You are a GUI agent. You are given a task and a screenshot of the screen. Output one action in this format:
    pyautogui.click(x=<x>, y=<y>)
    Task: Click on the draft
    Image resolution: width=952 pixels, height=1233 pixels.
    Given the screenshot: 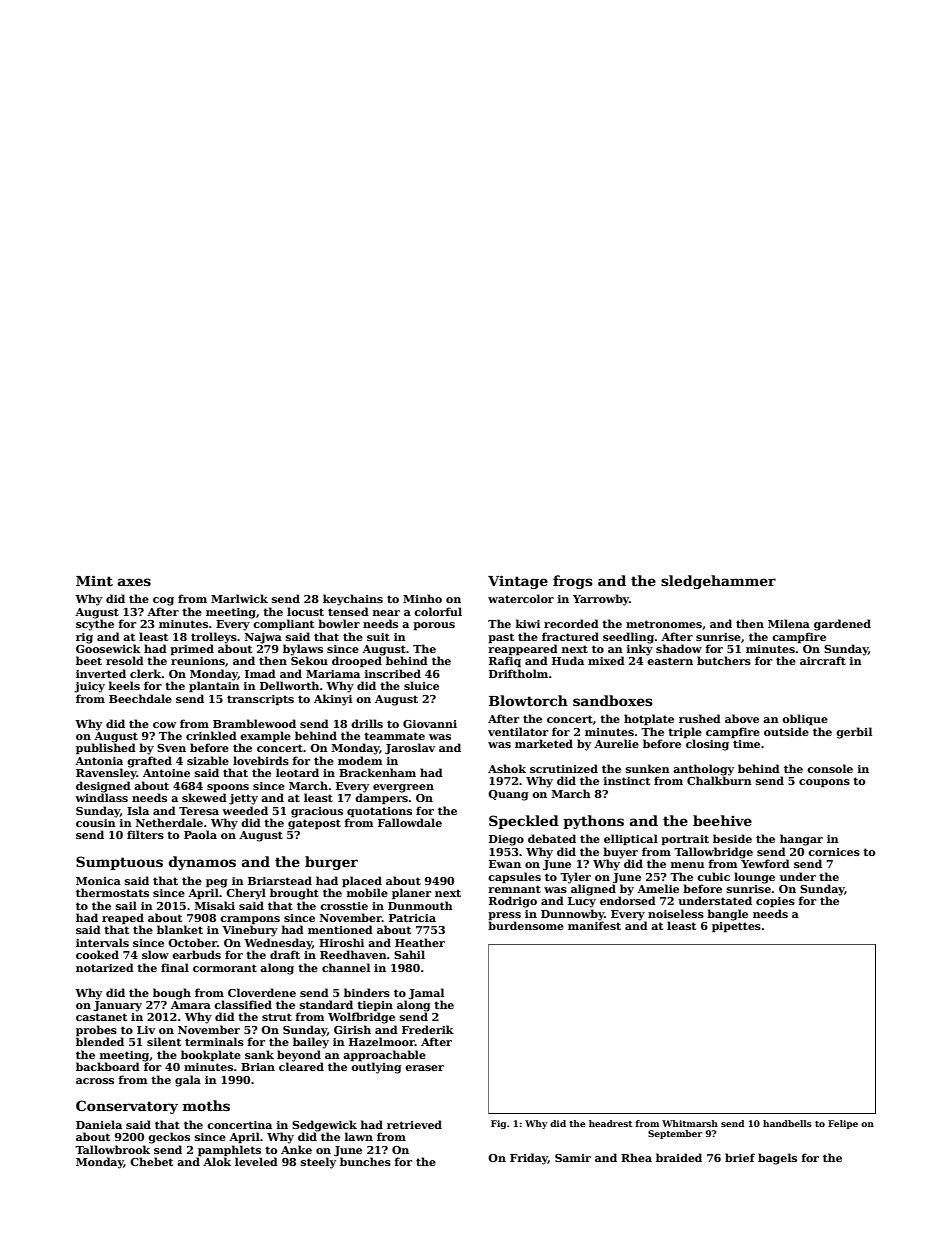 What is the action you would take?
    pyautogui.click(x=285, y=954)
